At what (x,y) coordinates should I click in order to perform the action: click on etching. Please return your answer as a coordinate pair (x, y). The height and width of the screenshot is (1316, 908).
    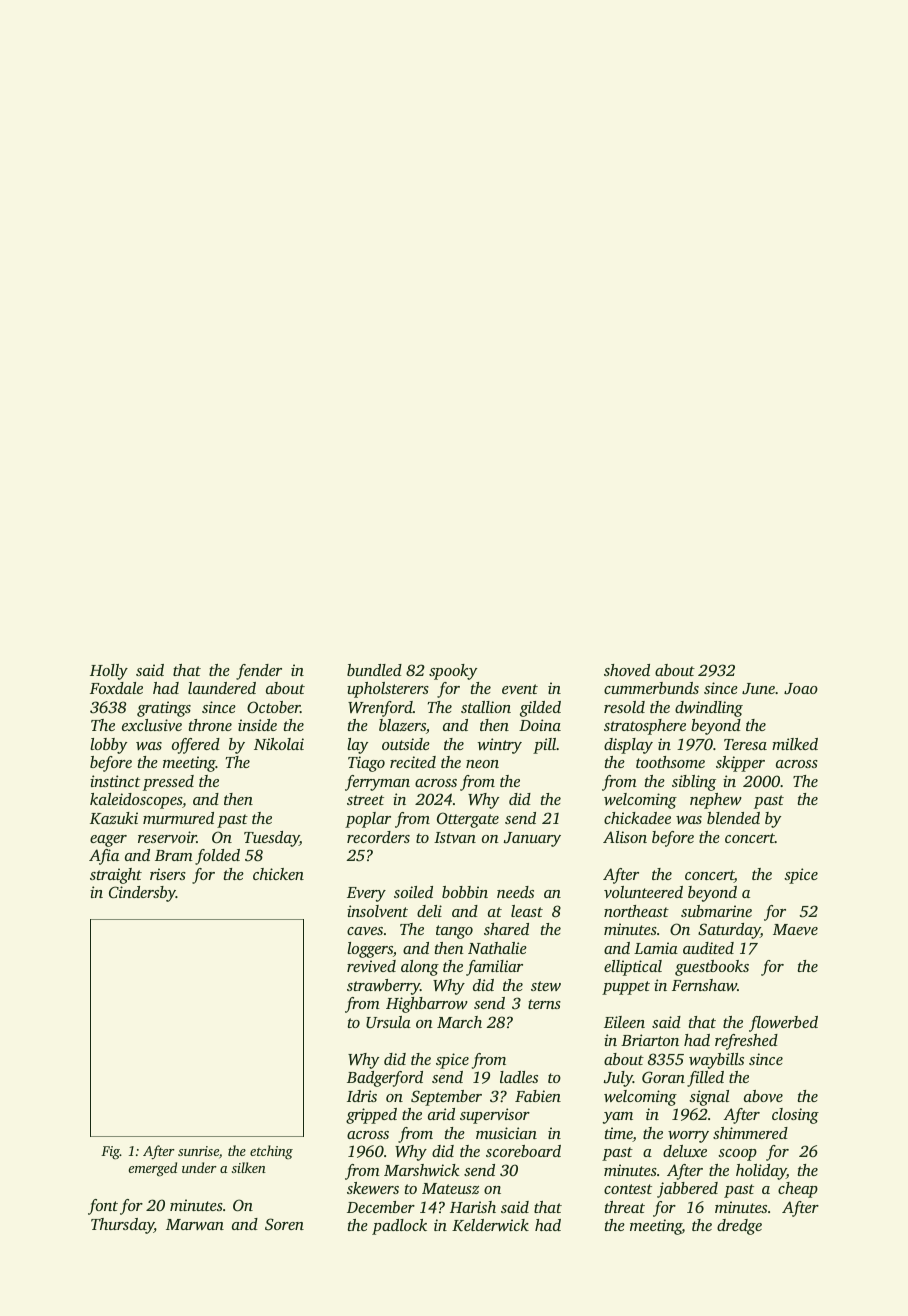
    Looking at the image, I should click on (271, 1152).
